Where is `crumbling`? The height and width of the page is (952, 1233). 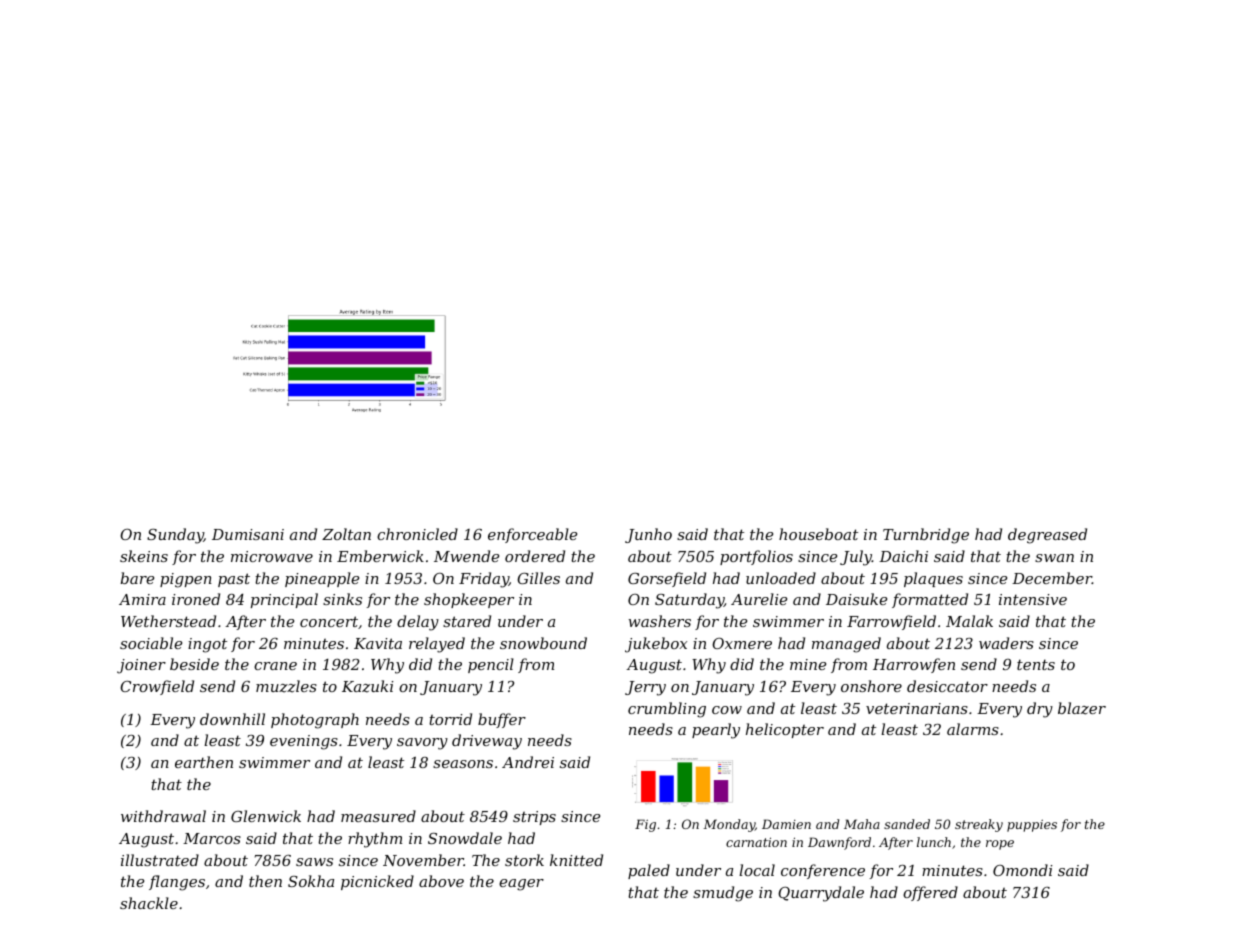
crumbling is located at coordinates (667, 710).
